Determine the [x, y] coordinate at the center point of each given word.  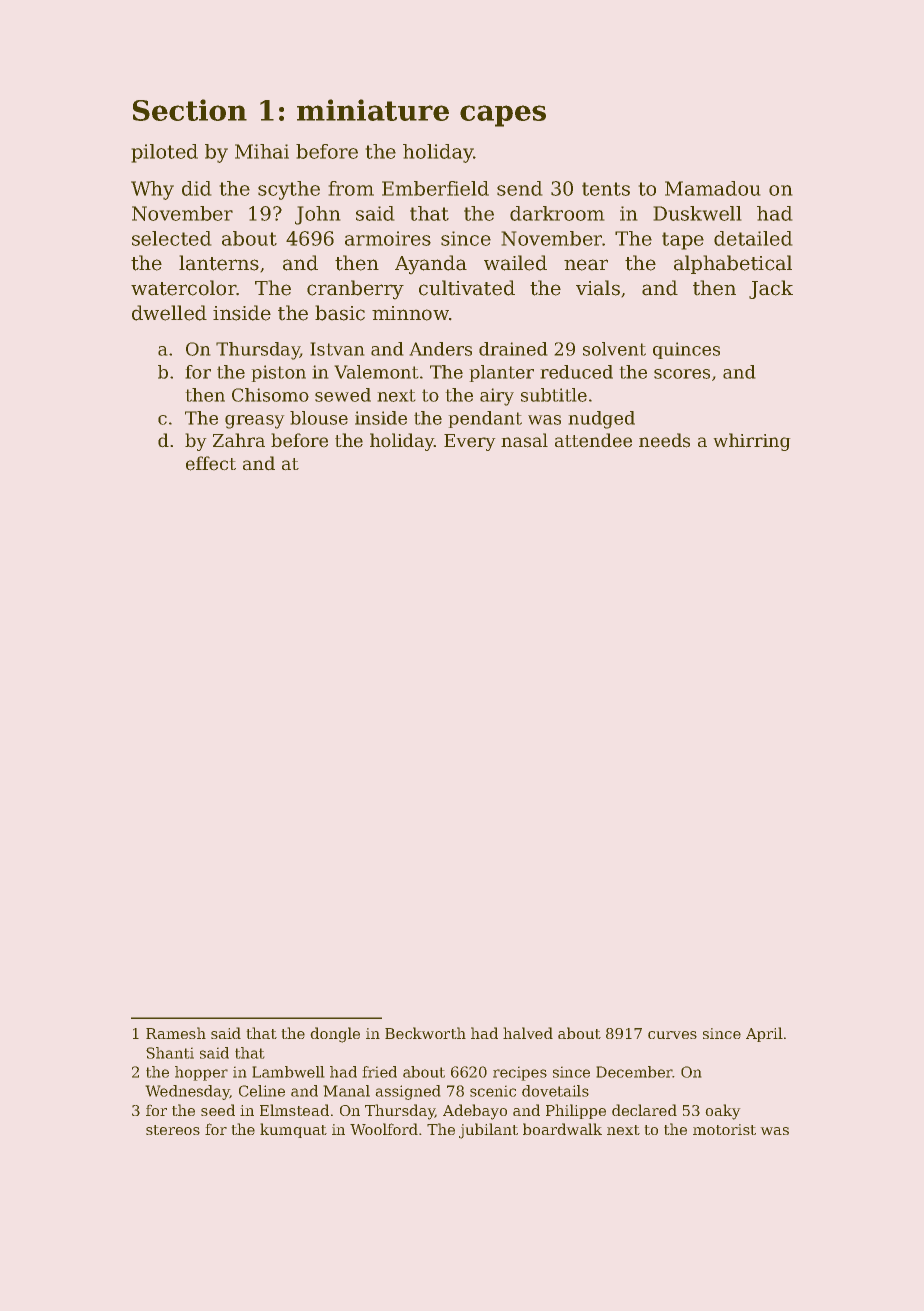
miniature [373, 110]
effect [211, 463]
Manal [347, 1091]
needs [664, 440]
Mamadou [712, 188]
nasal [524, 440]
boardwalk [562, 1129]
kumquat [293, 1130]
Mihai [262, 151]
